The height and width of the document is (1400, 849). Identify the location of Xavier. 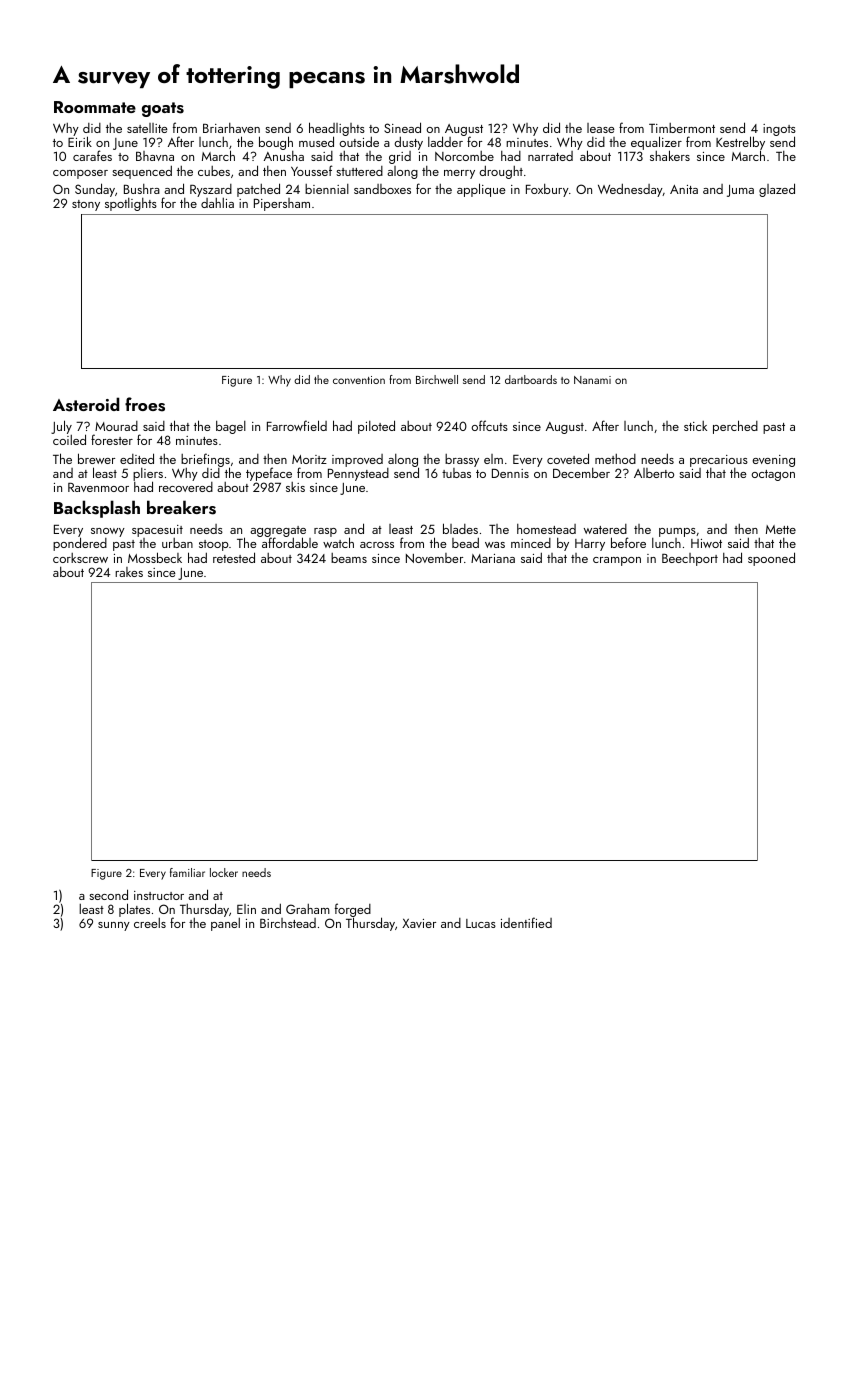
(419, 923).
